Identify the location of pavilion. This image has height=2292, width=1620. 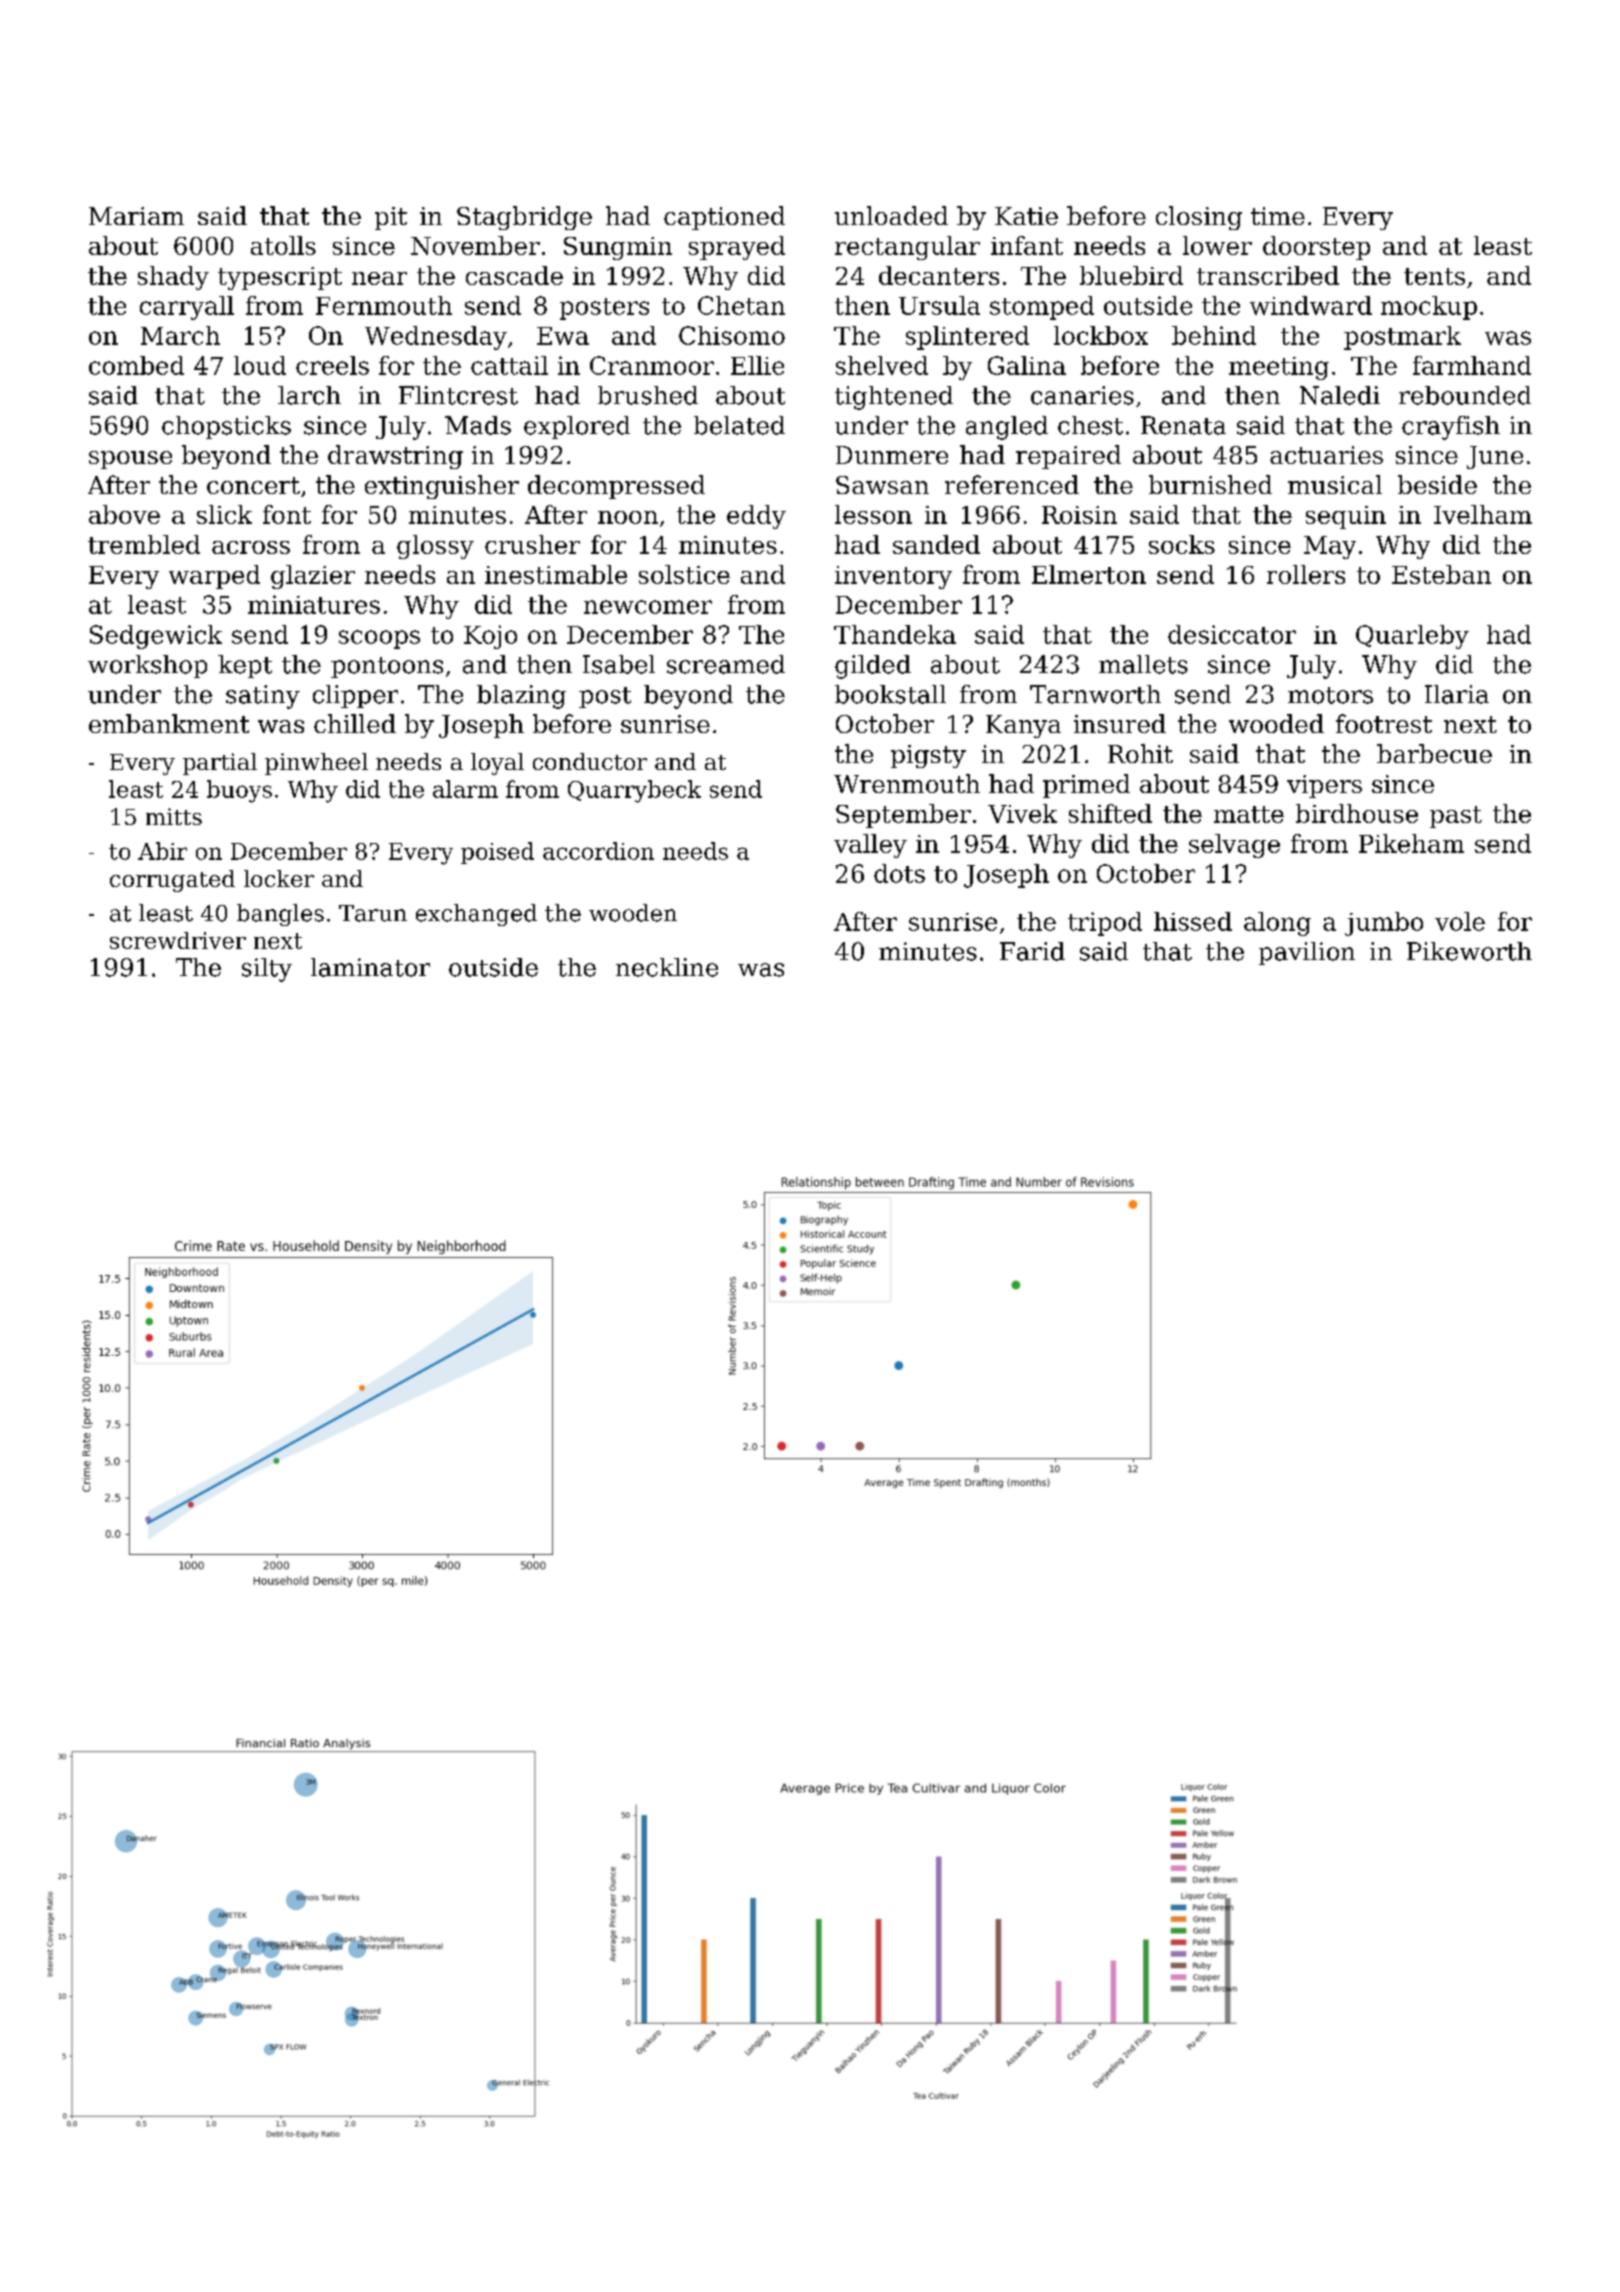
(1307, 953).
